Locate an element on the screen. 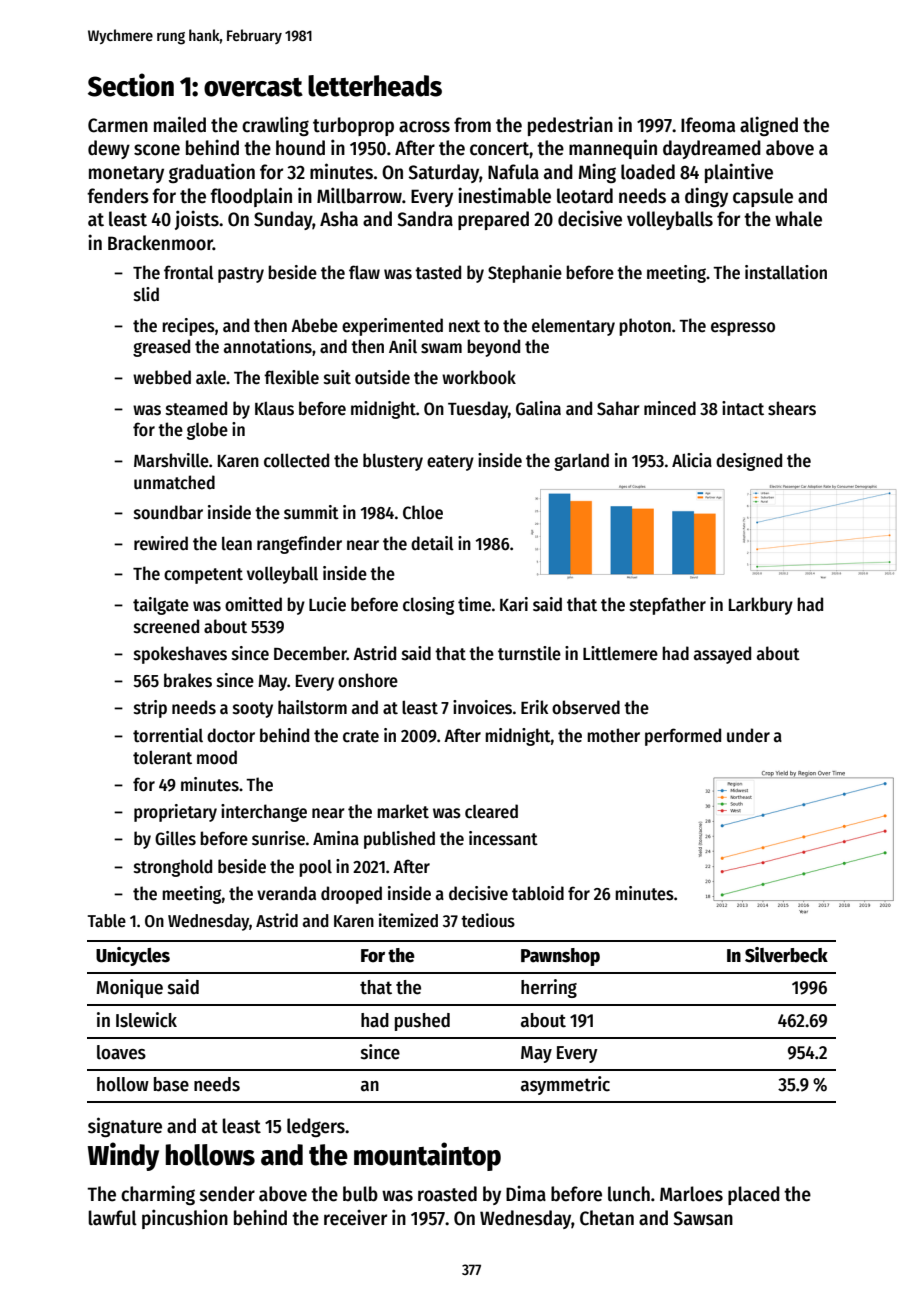 The image size is (924, 1311). Larkbury is located at coordinates (761, 606).
